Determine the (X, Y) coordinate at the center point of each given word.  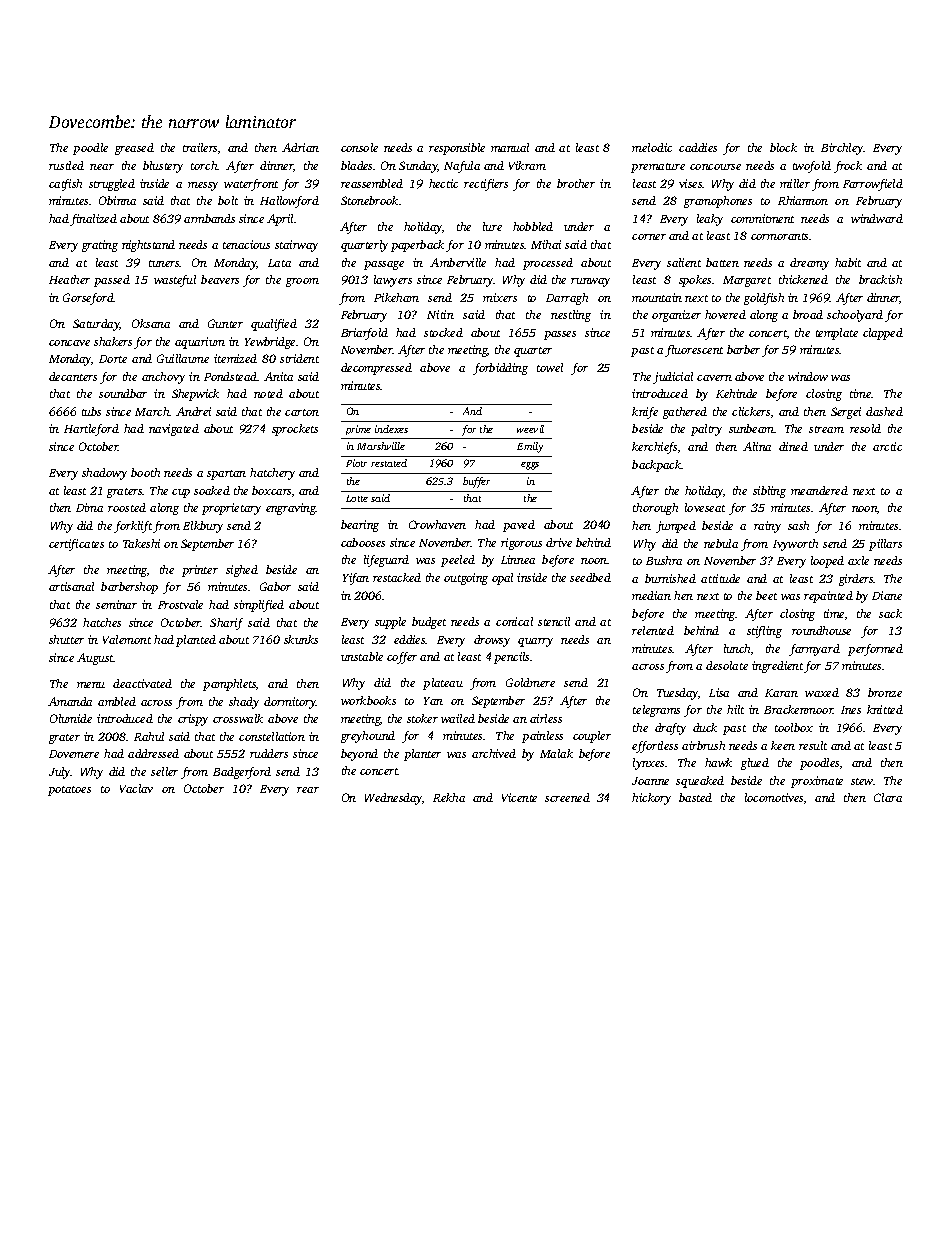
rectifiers (486, 185)
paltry (706, 430)
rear (308, 790)
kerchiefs (654, 448)
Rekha (449, 797)
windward (877, 218)
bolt (228, 200)
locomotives (774, 797)
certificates (76, 545)
